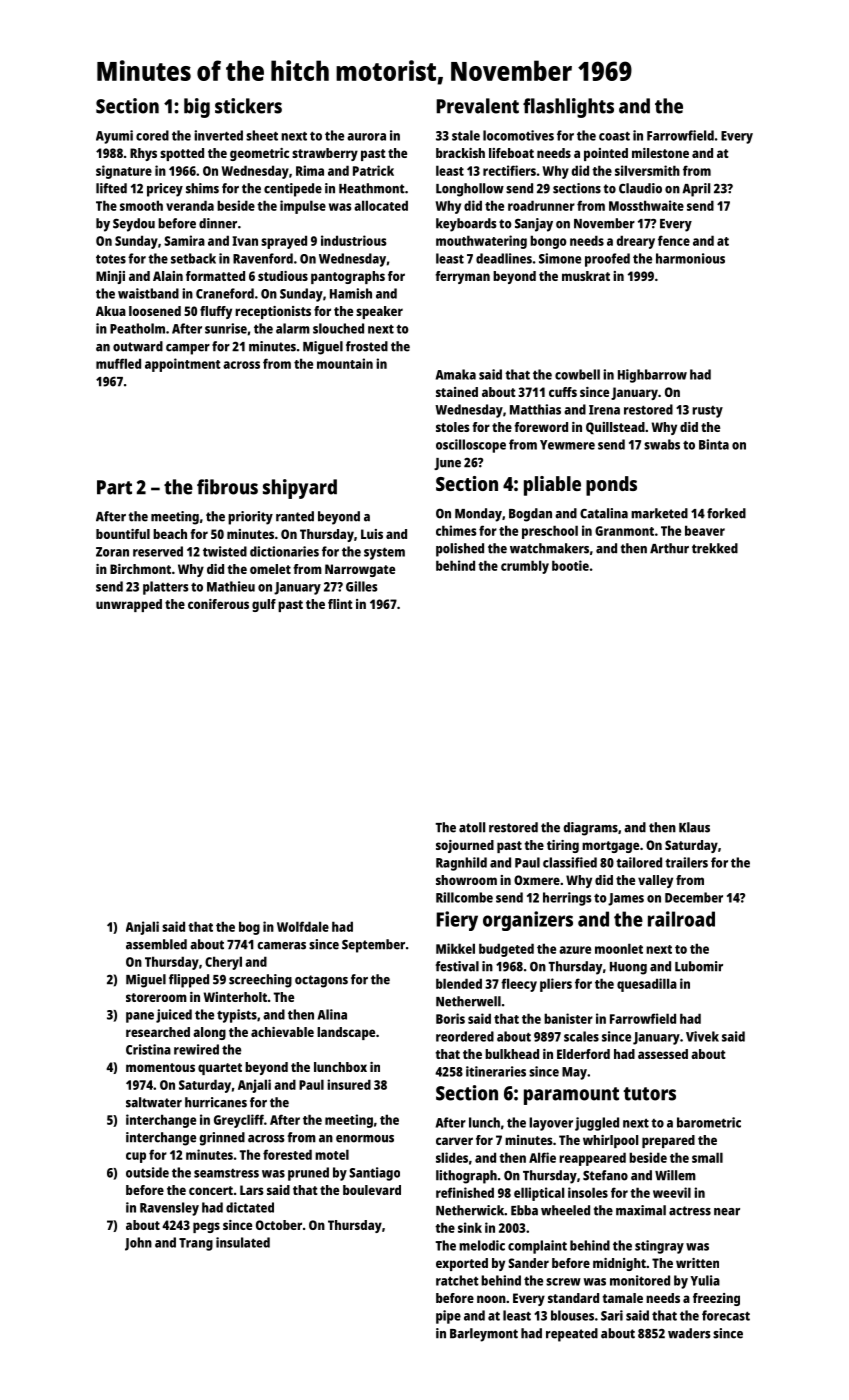 The width and height of the image is (849, 1400). I want to click on assembled, so click(156, 944).
